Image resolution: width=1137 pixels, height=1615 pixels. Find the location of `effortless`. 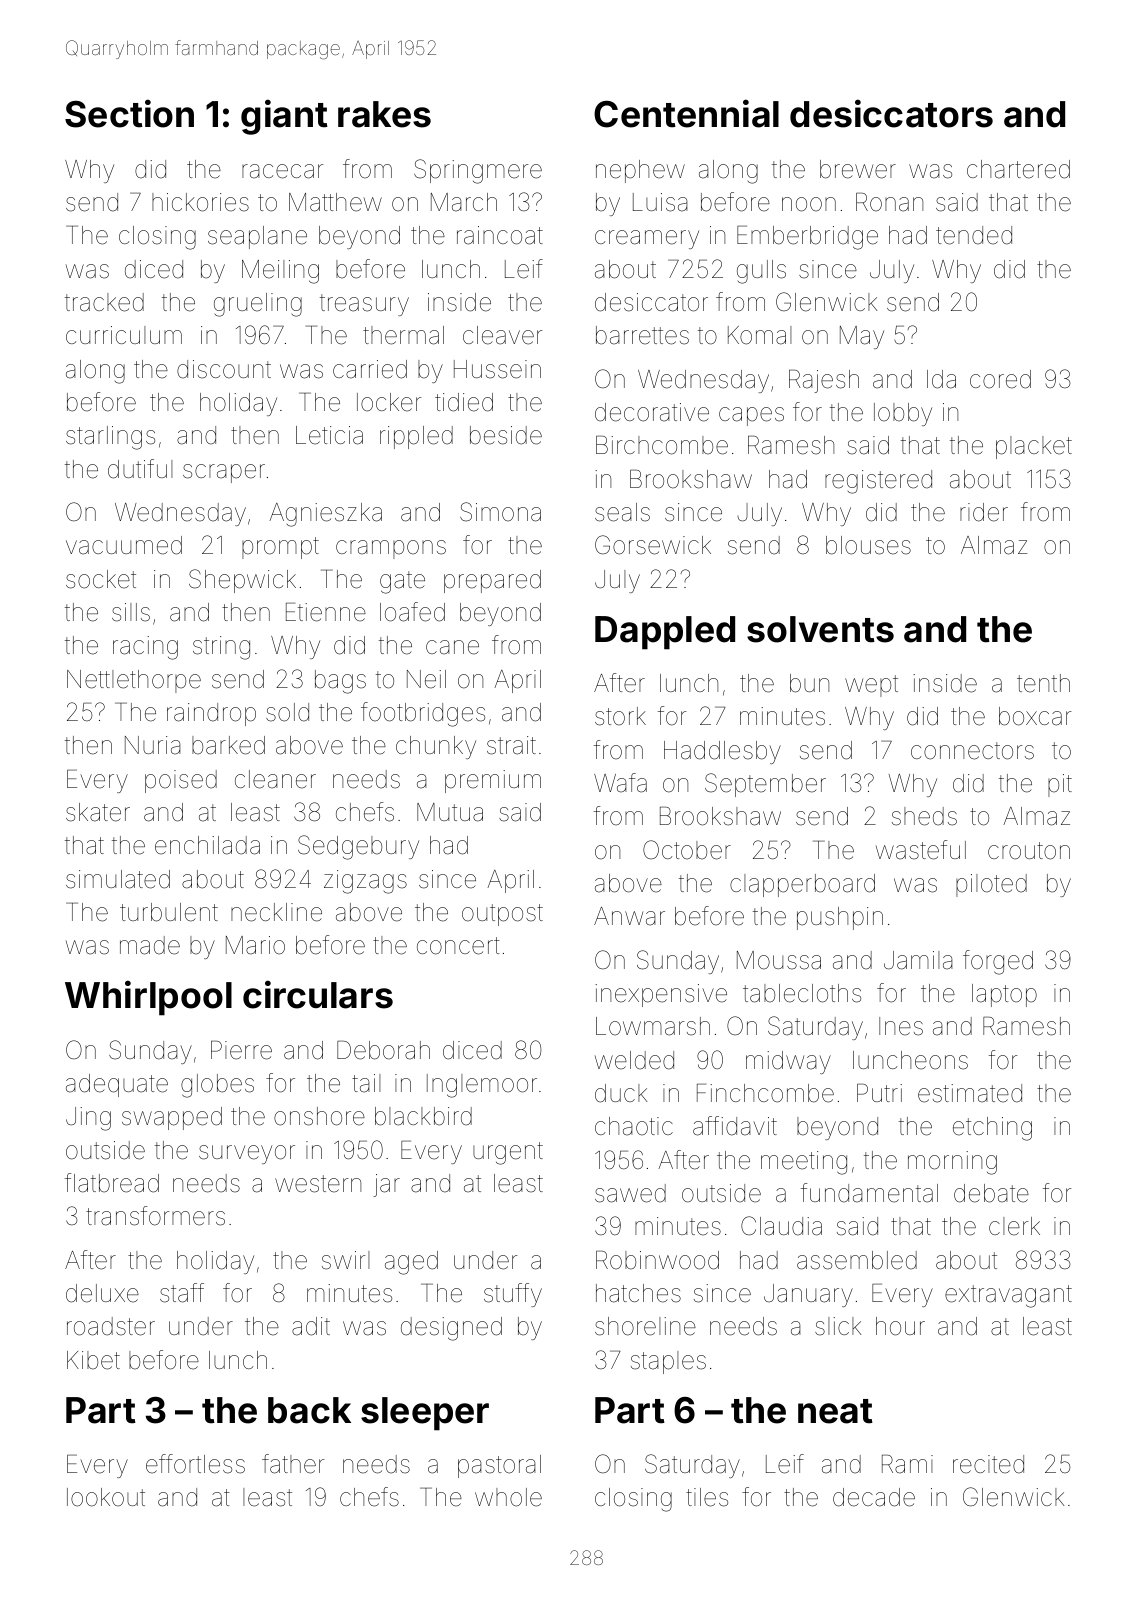

effortless is located at coordinates (195, 1464).
